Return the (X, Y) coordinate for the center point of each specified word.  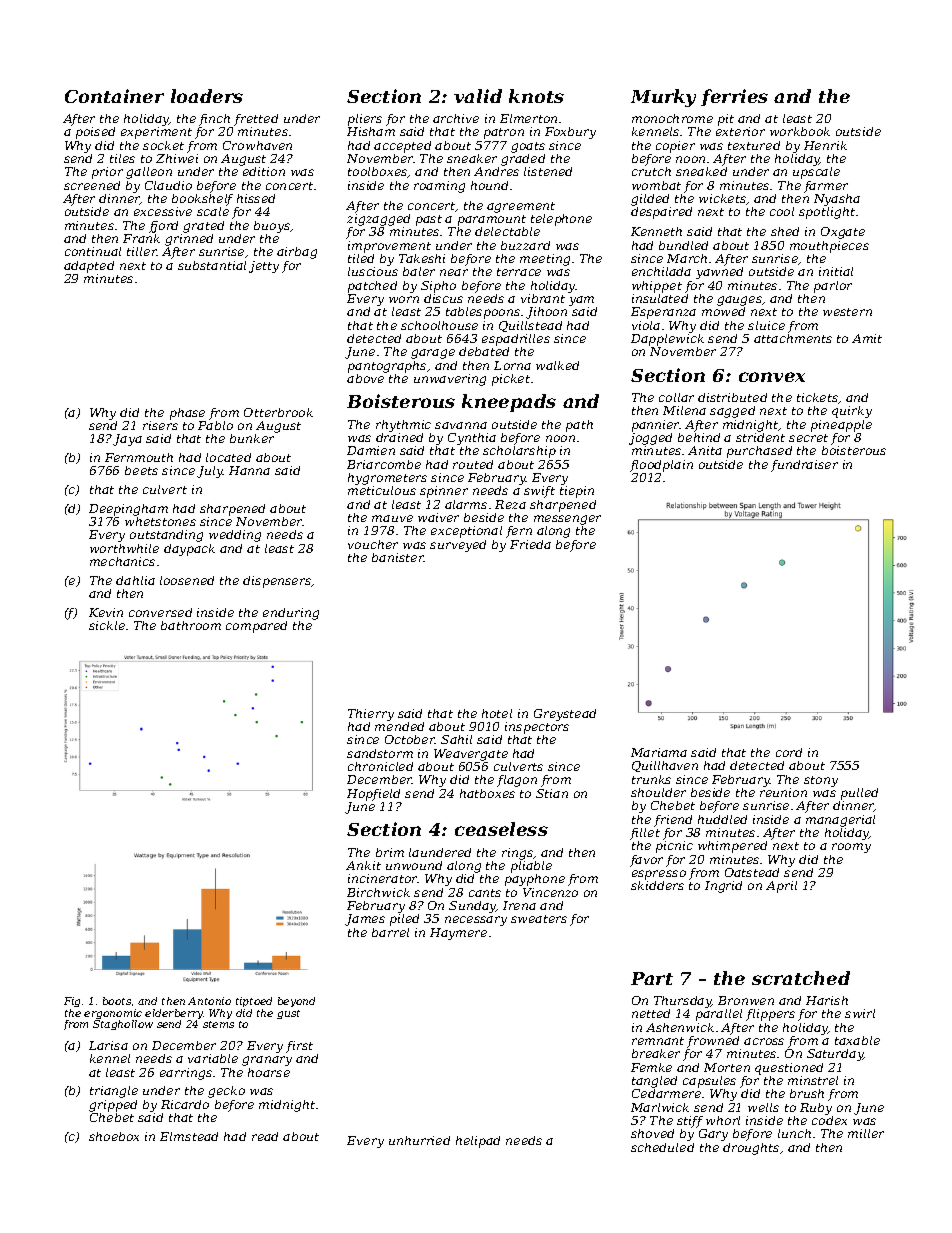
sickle (107, 625)
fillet (645, 834)
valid (478, 96)
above (365, 378)
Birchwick (378, 892)
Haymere (458, 934)
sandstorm (380, 753)
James (365, 920)
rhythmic (403, 426)
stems (218, 1024)
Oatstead (752, 872)
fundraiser (804, 466)
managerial (840, 821)
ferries (734, 97)
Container (114, 96)
